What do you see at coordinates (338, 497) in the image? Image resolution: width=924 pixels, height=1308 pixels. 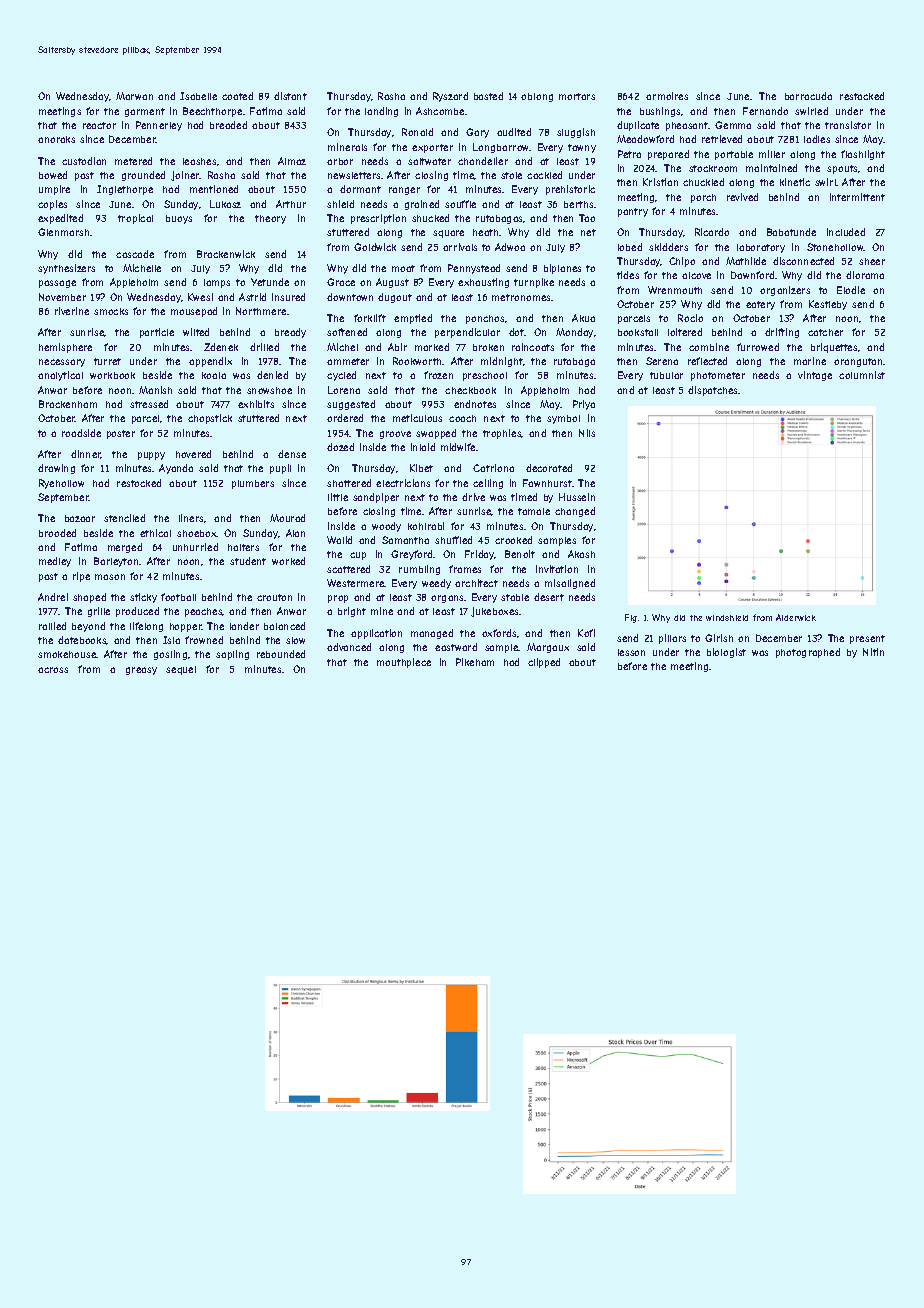 I see `little` at bounding box center [338, 497].
